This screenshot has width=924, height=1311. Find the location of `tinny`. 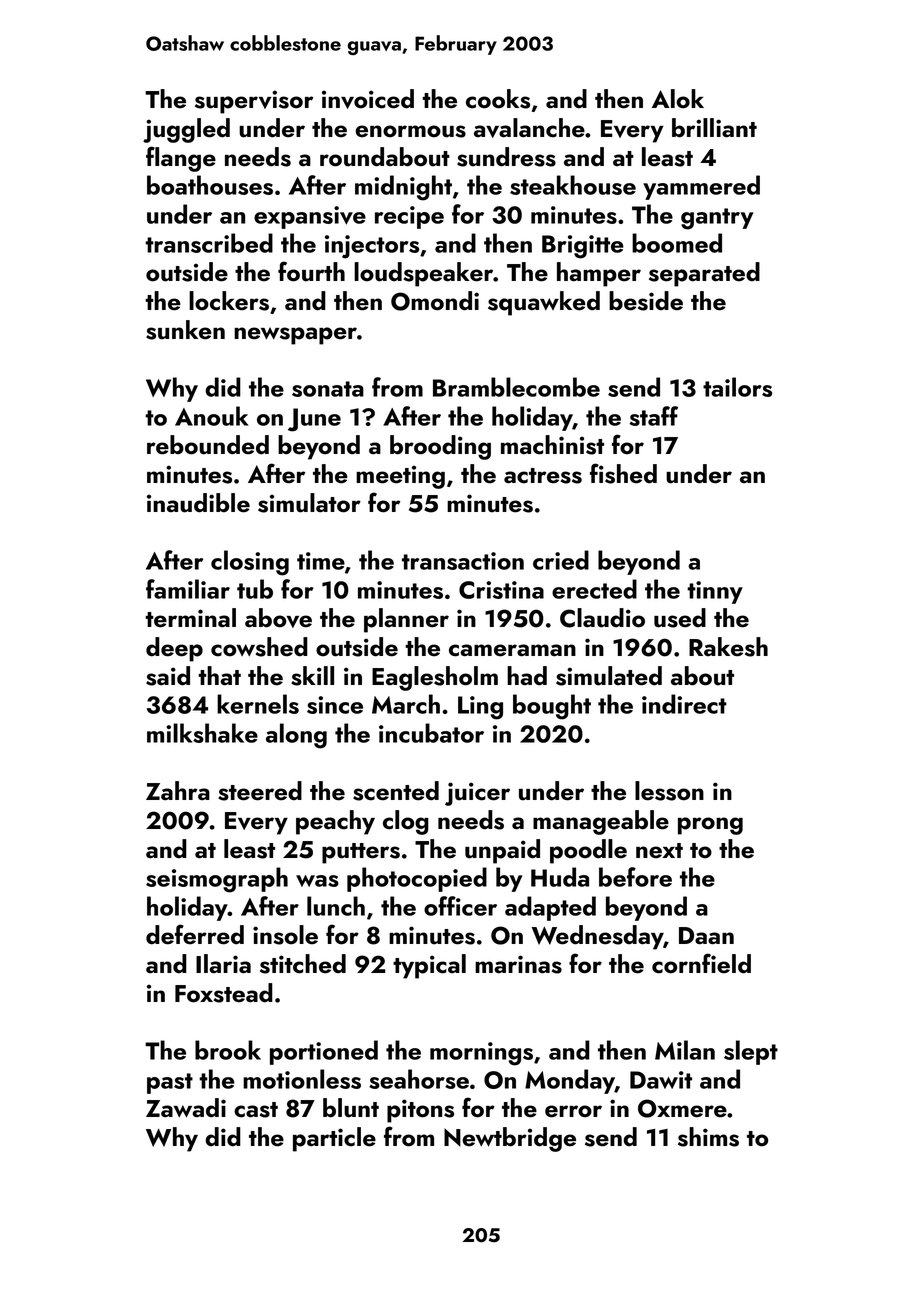

tinny is located at coordinates (715, 592).
